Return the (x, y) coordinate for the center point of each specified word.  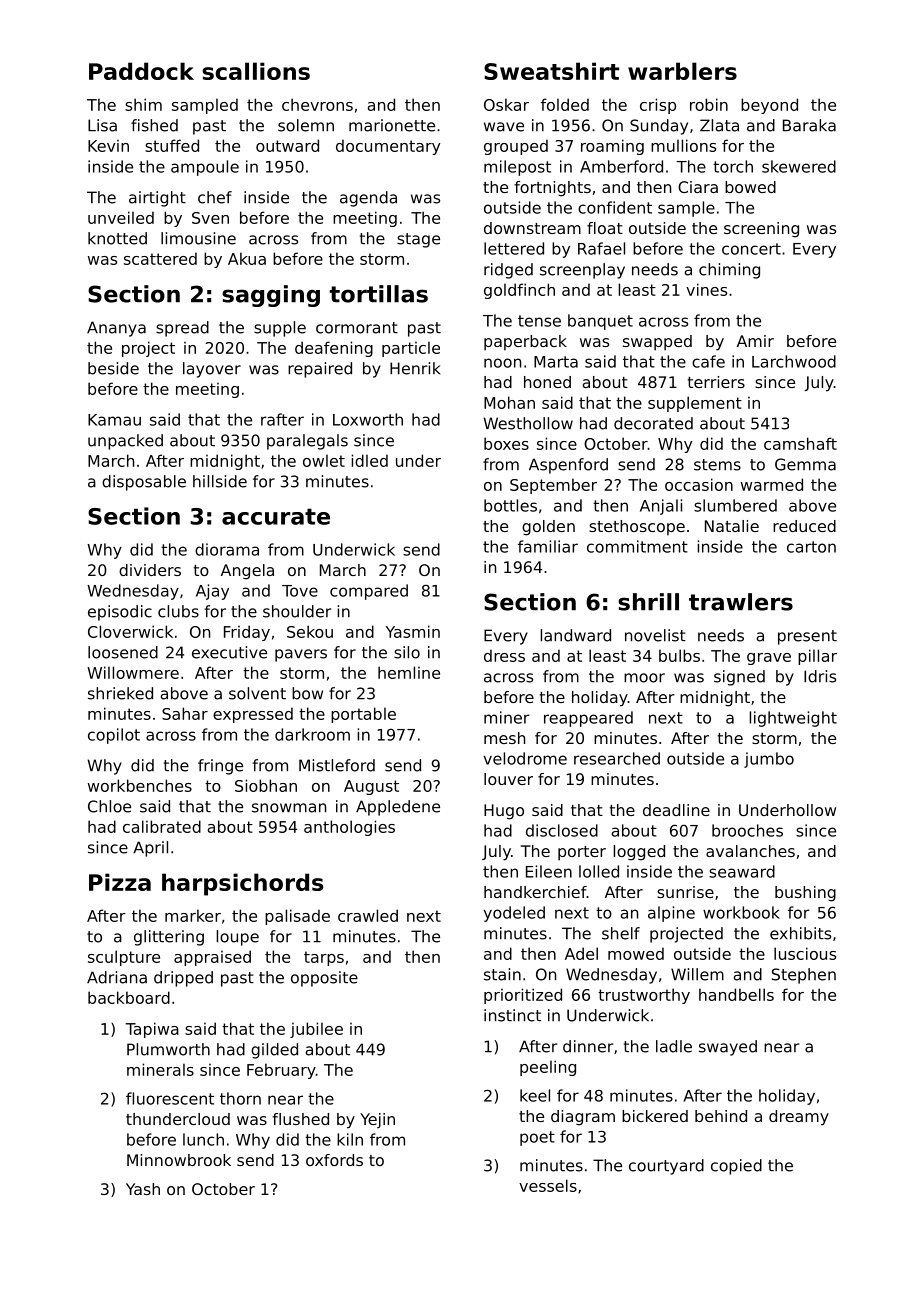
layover (212, 370)
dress (504, 655)
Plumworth (168, 1049)
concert (751, 249)
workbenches (140, 785)
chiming (729, 271)
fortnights (552, 189)
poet (537, 1138)
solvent (257, 693)
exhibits (800, 933)
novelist (655, 635)
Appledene (398, 808)
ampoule (205, 168)
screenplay (582, 271)
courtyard (666, 1167)
